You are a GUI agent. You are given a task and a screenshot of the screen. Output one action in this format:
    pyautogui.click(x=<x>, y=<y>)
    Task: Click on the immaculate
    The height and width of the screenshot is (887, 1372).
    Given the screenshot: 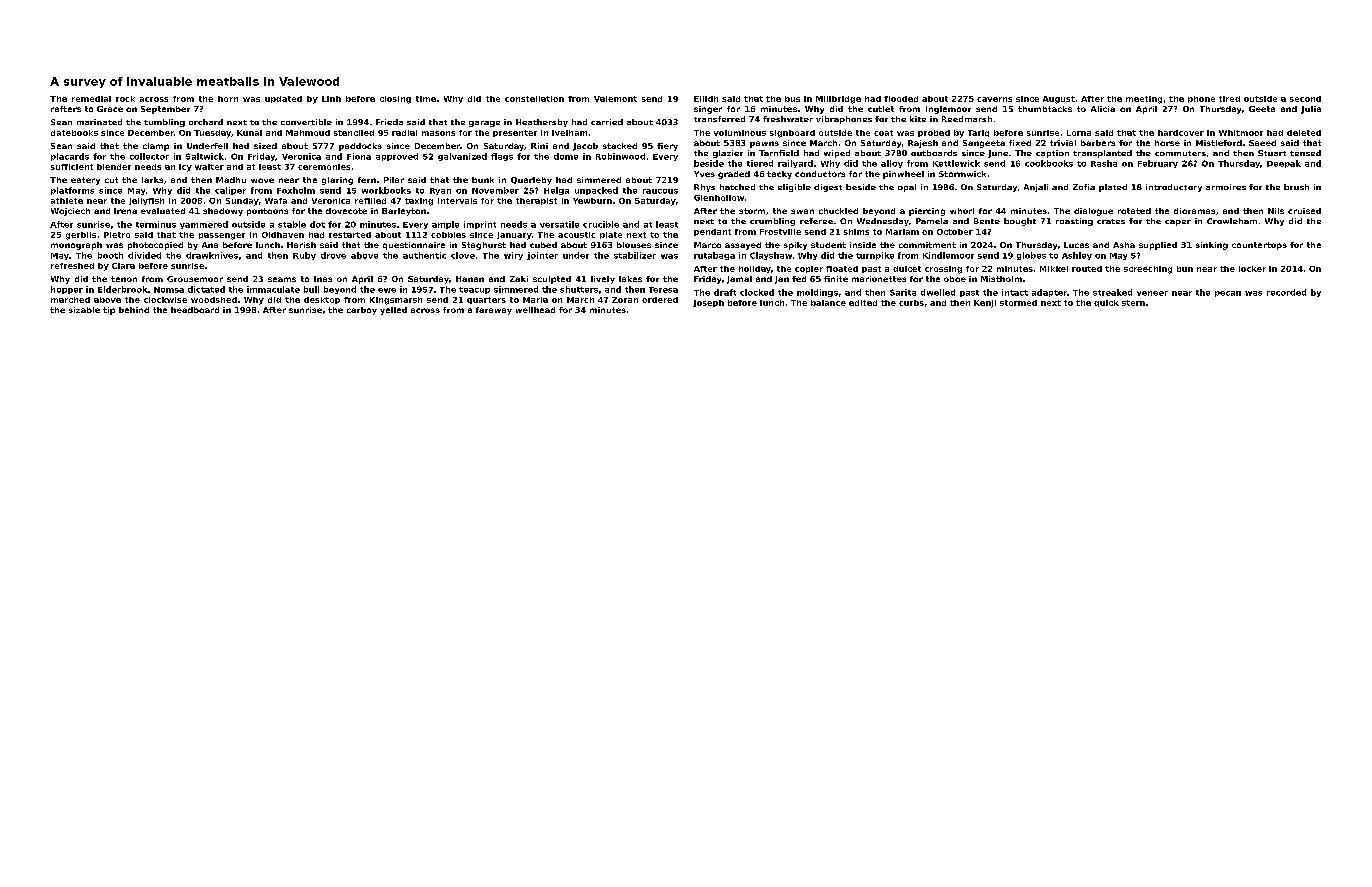 What is the action you would take?
    pyautogui.click(x=273, y=289)
